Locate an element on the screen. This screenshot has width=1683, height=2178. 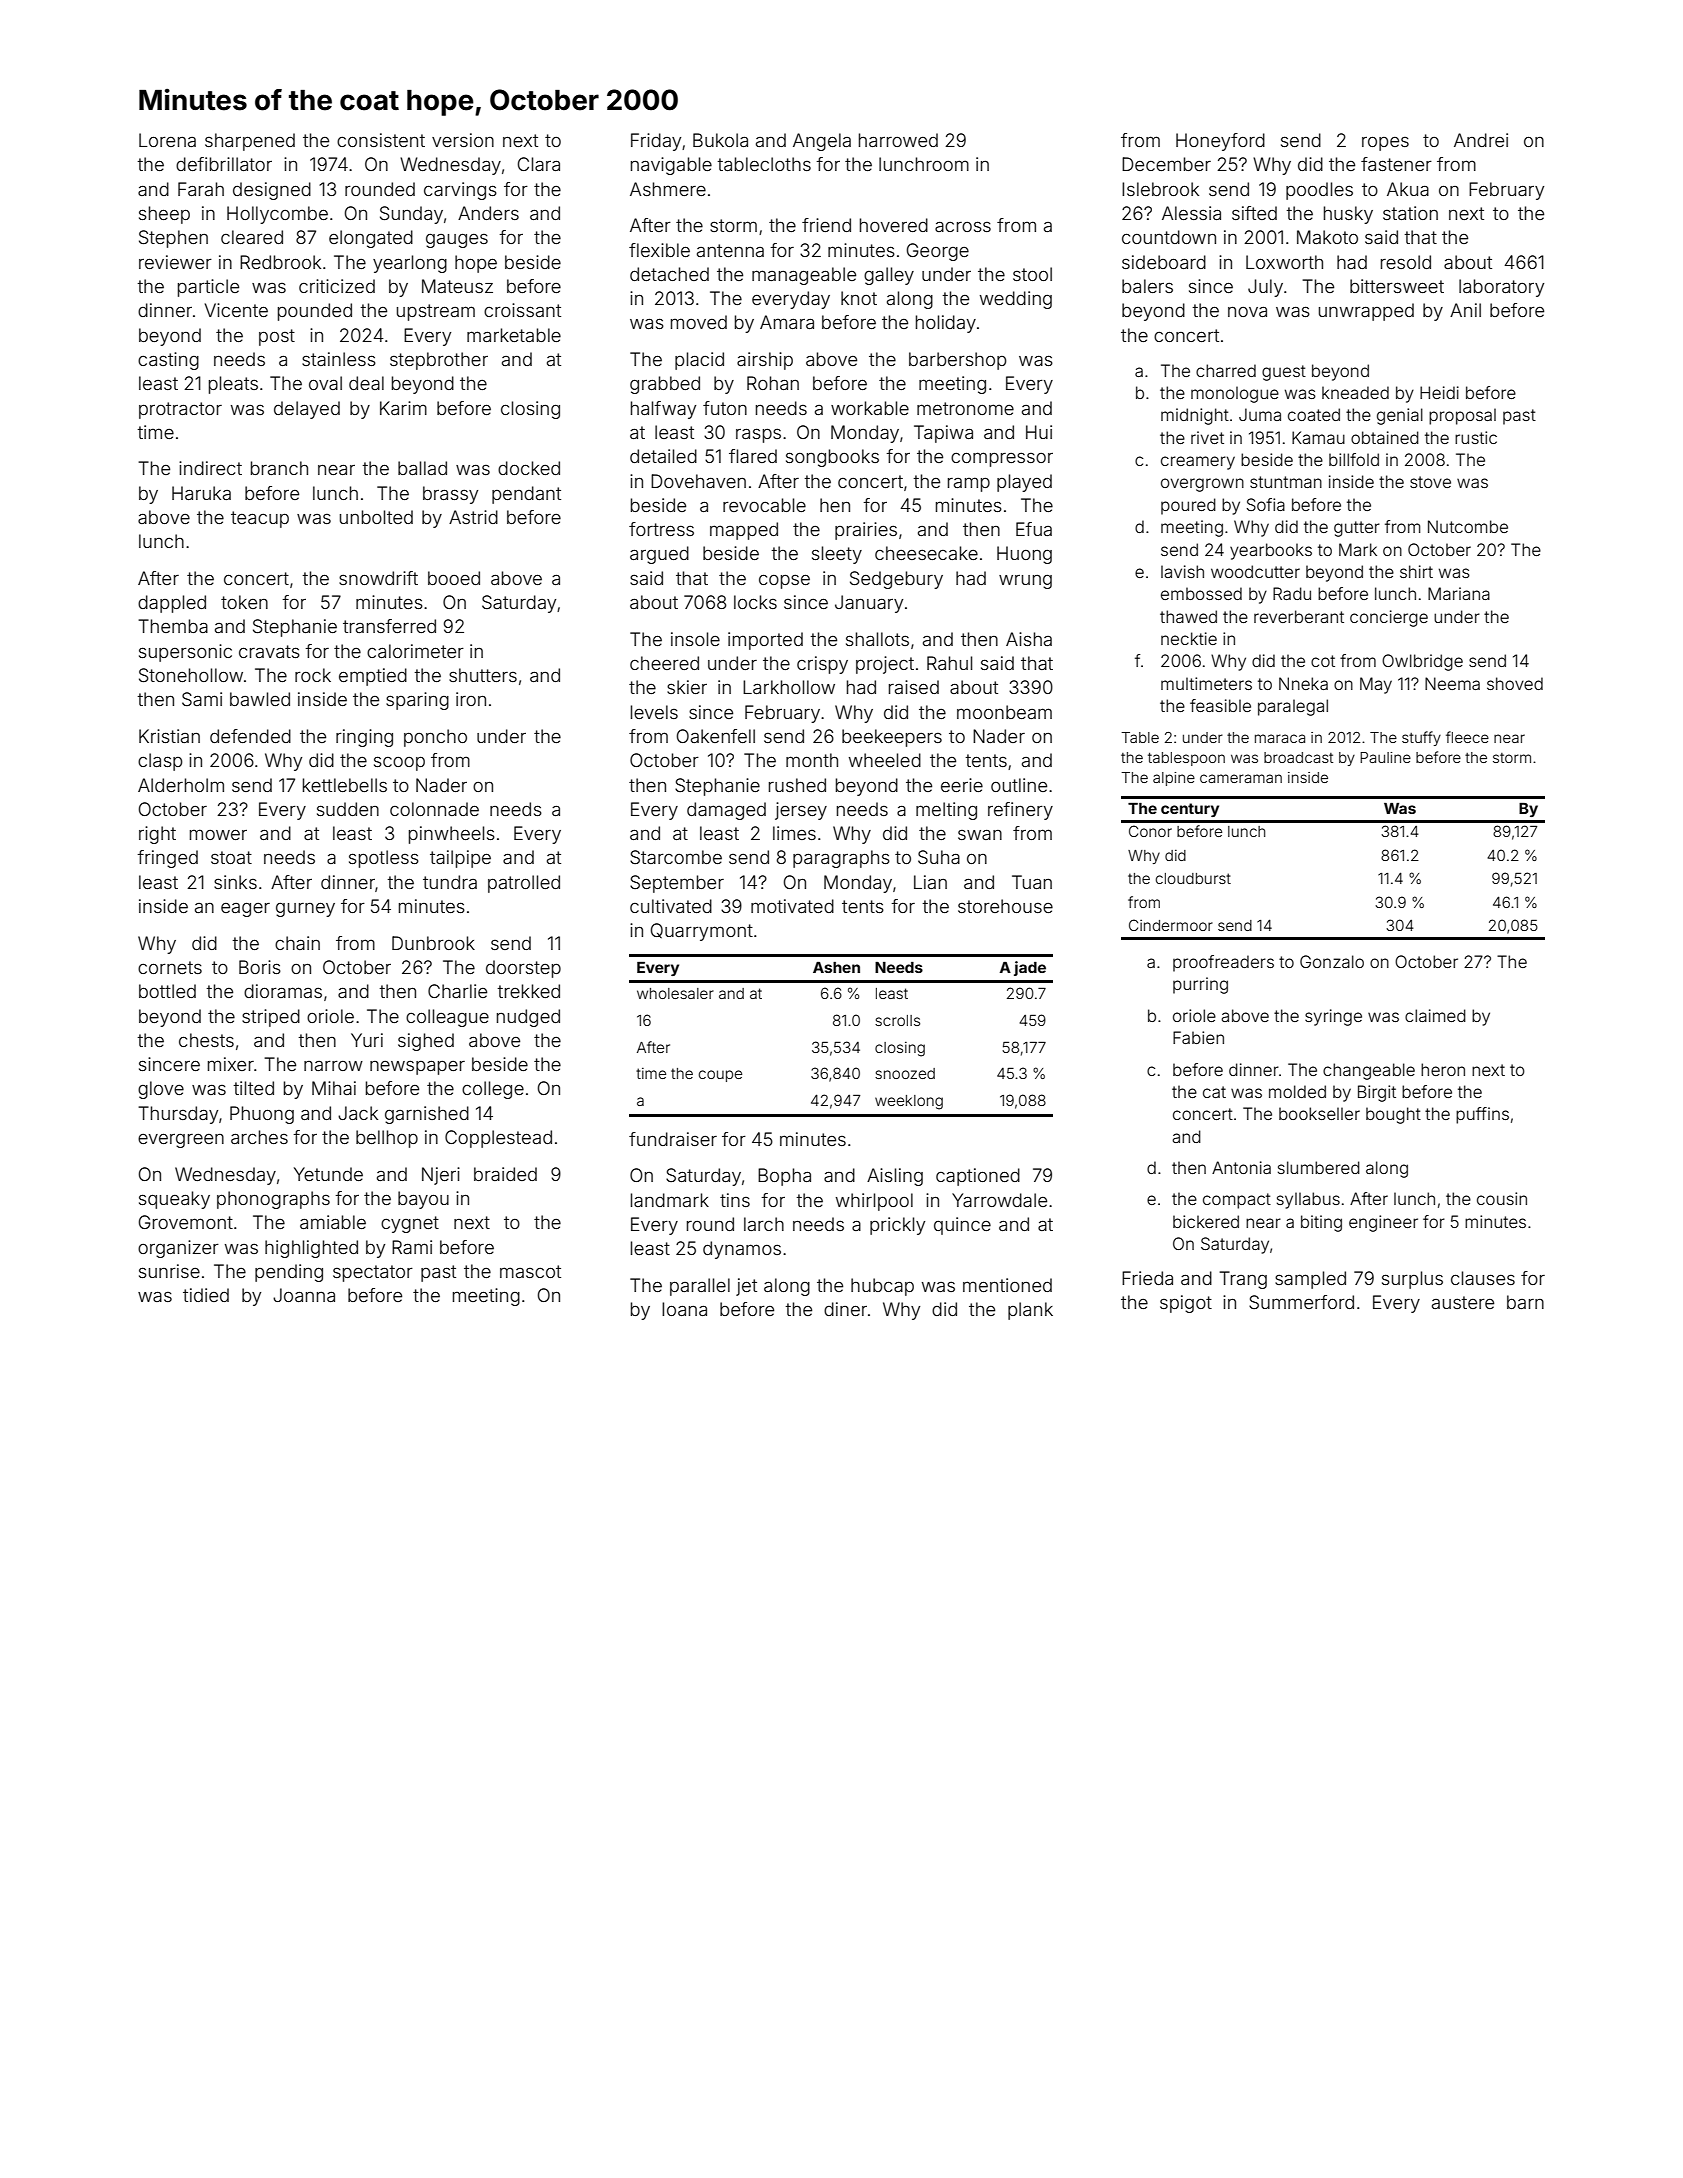
levels is located at coordinates (654, 712).
